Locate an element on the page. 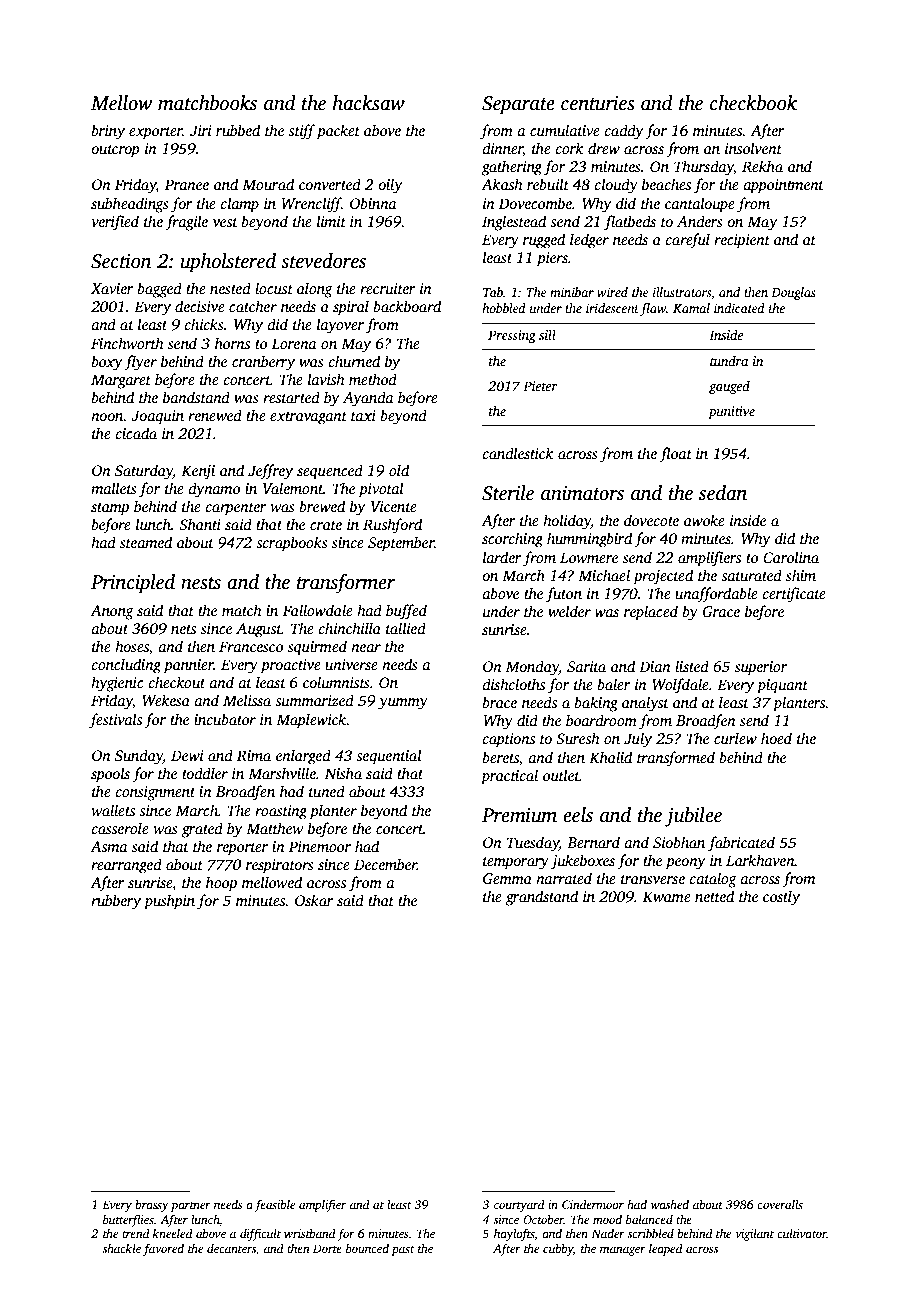 The height and width of the document is (1308, 924). Anders is located at coordinates (700, 221).
